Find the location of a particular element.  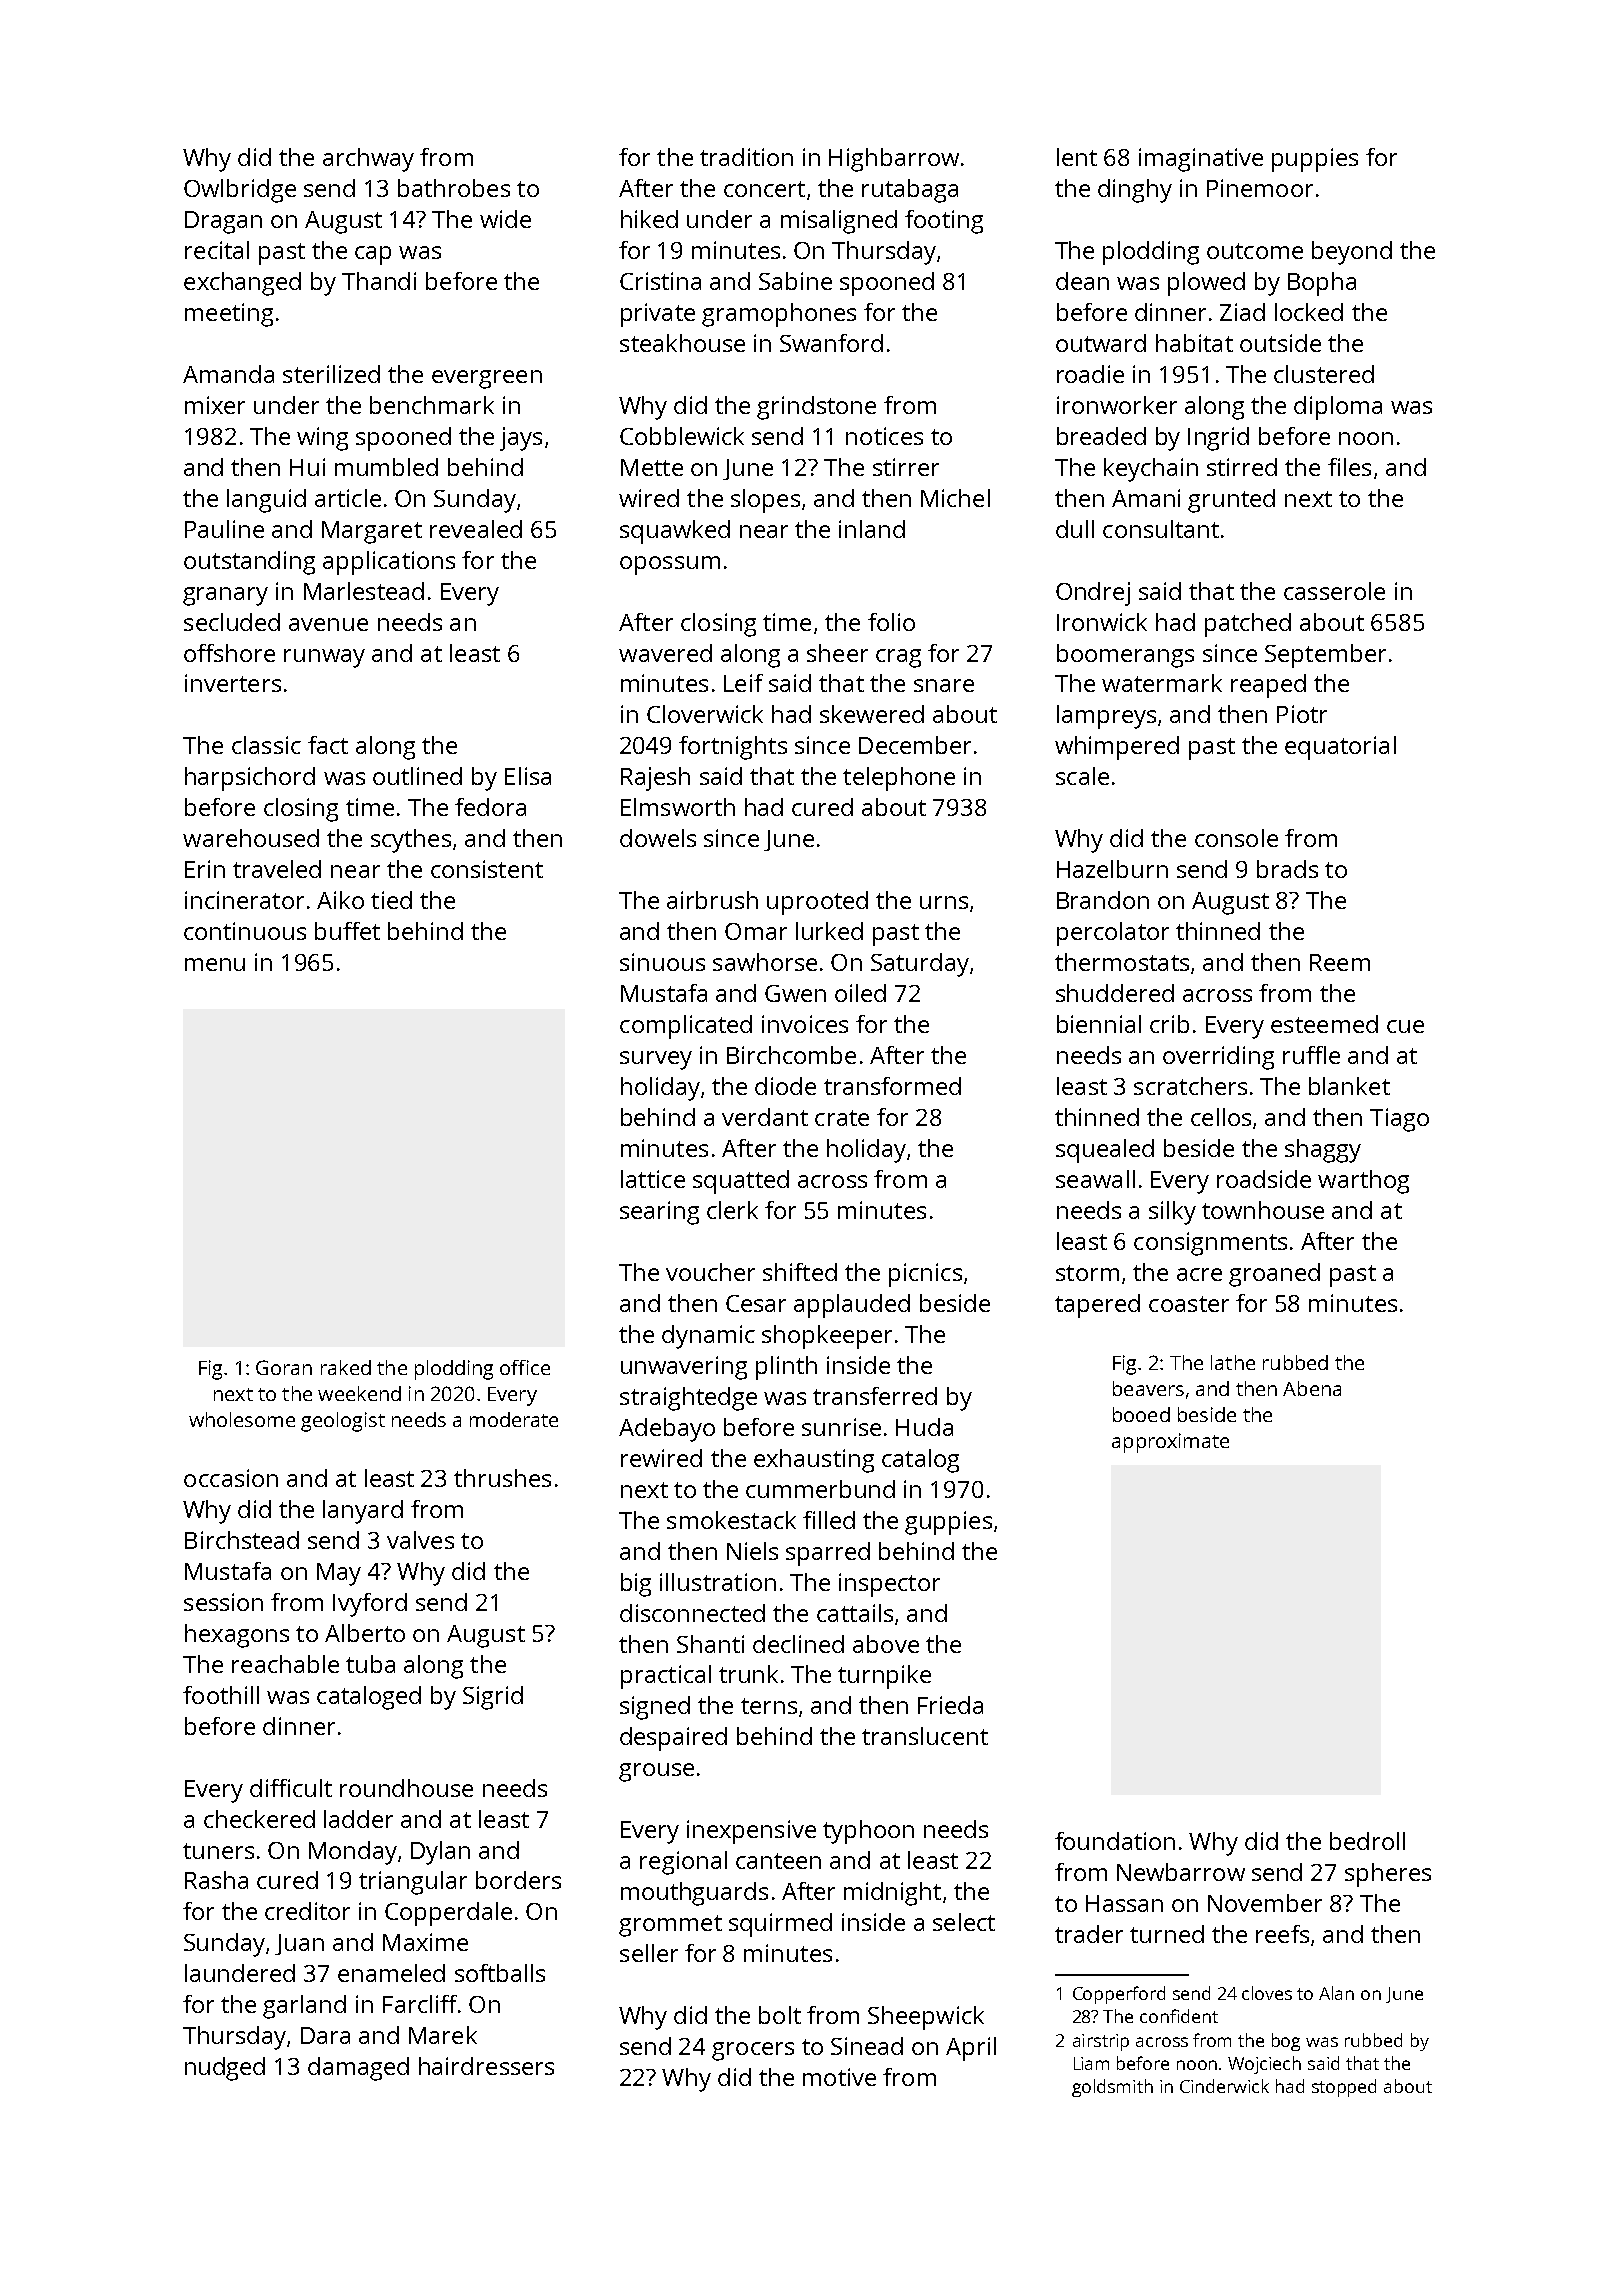

Sabine is located at coordinates (795, 281).
